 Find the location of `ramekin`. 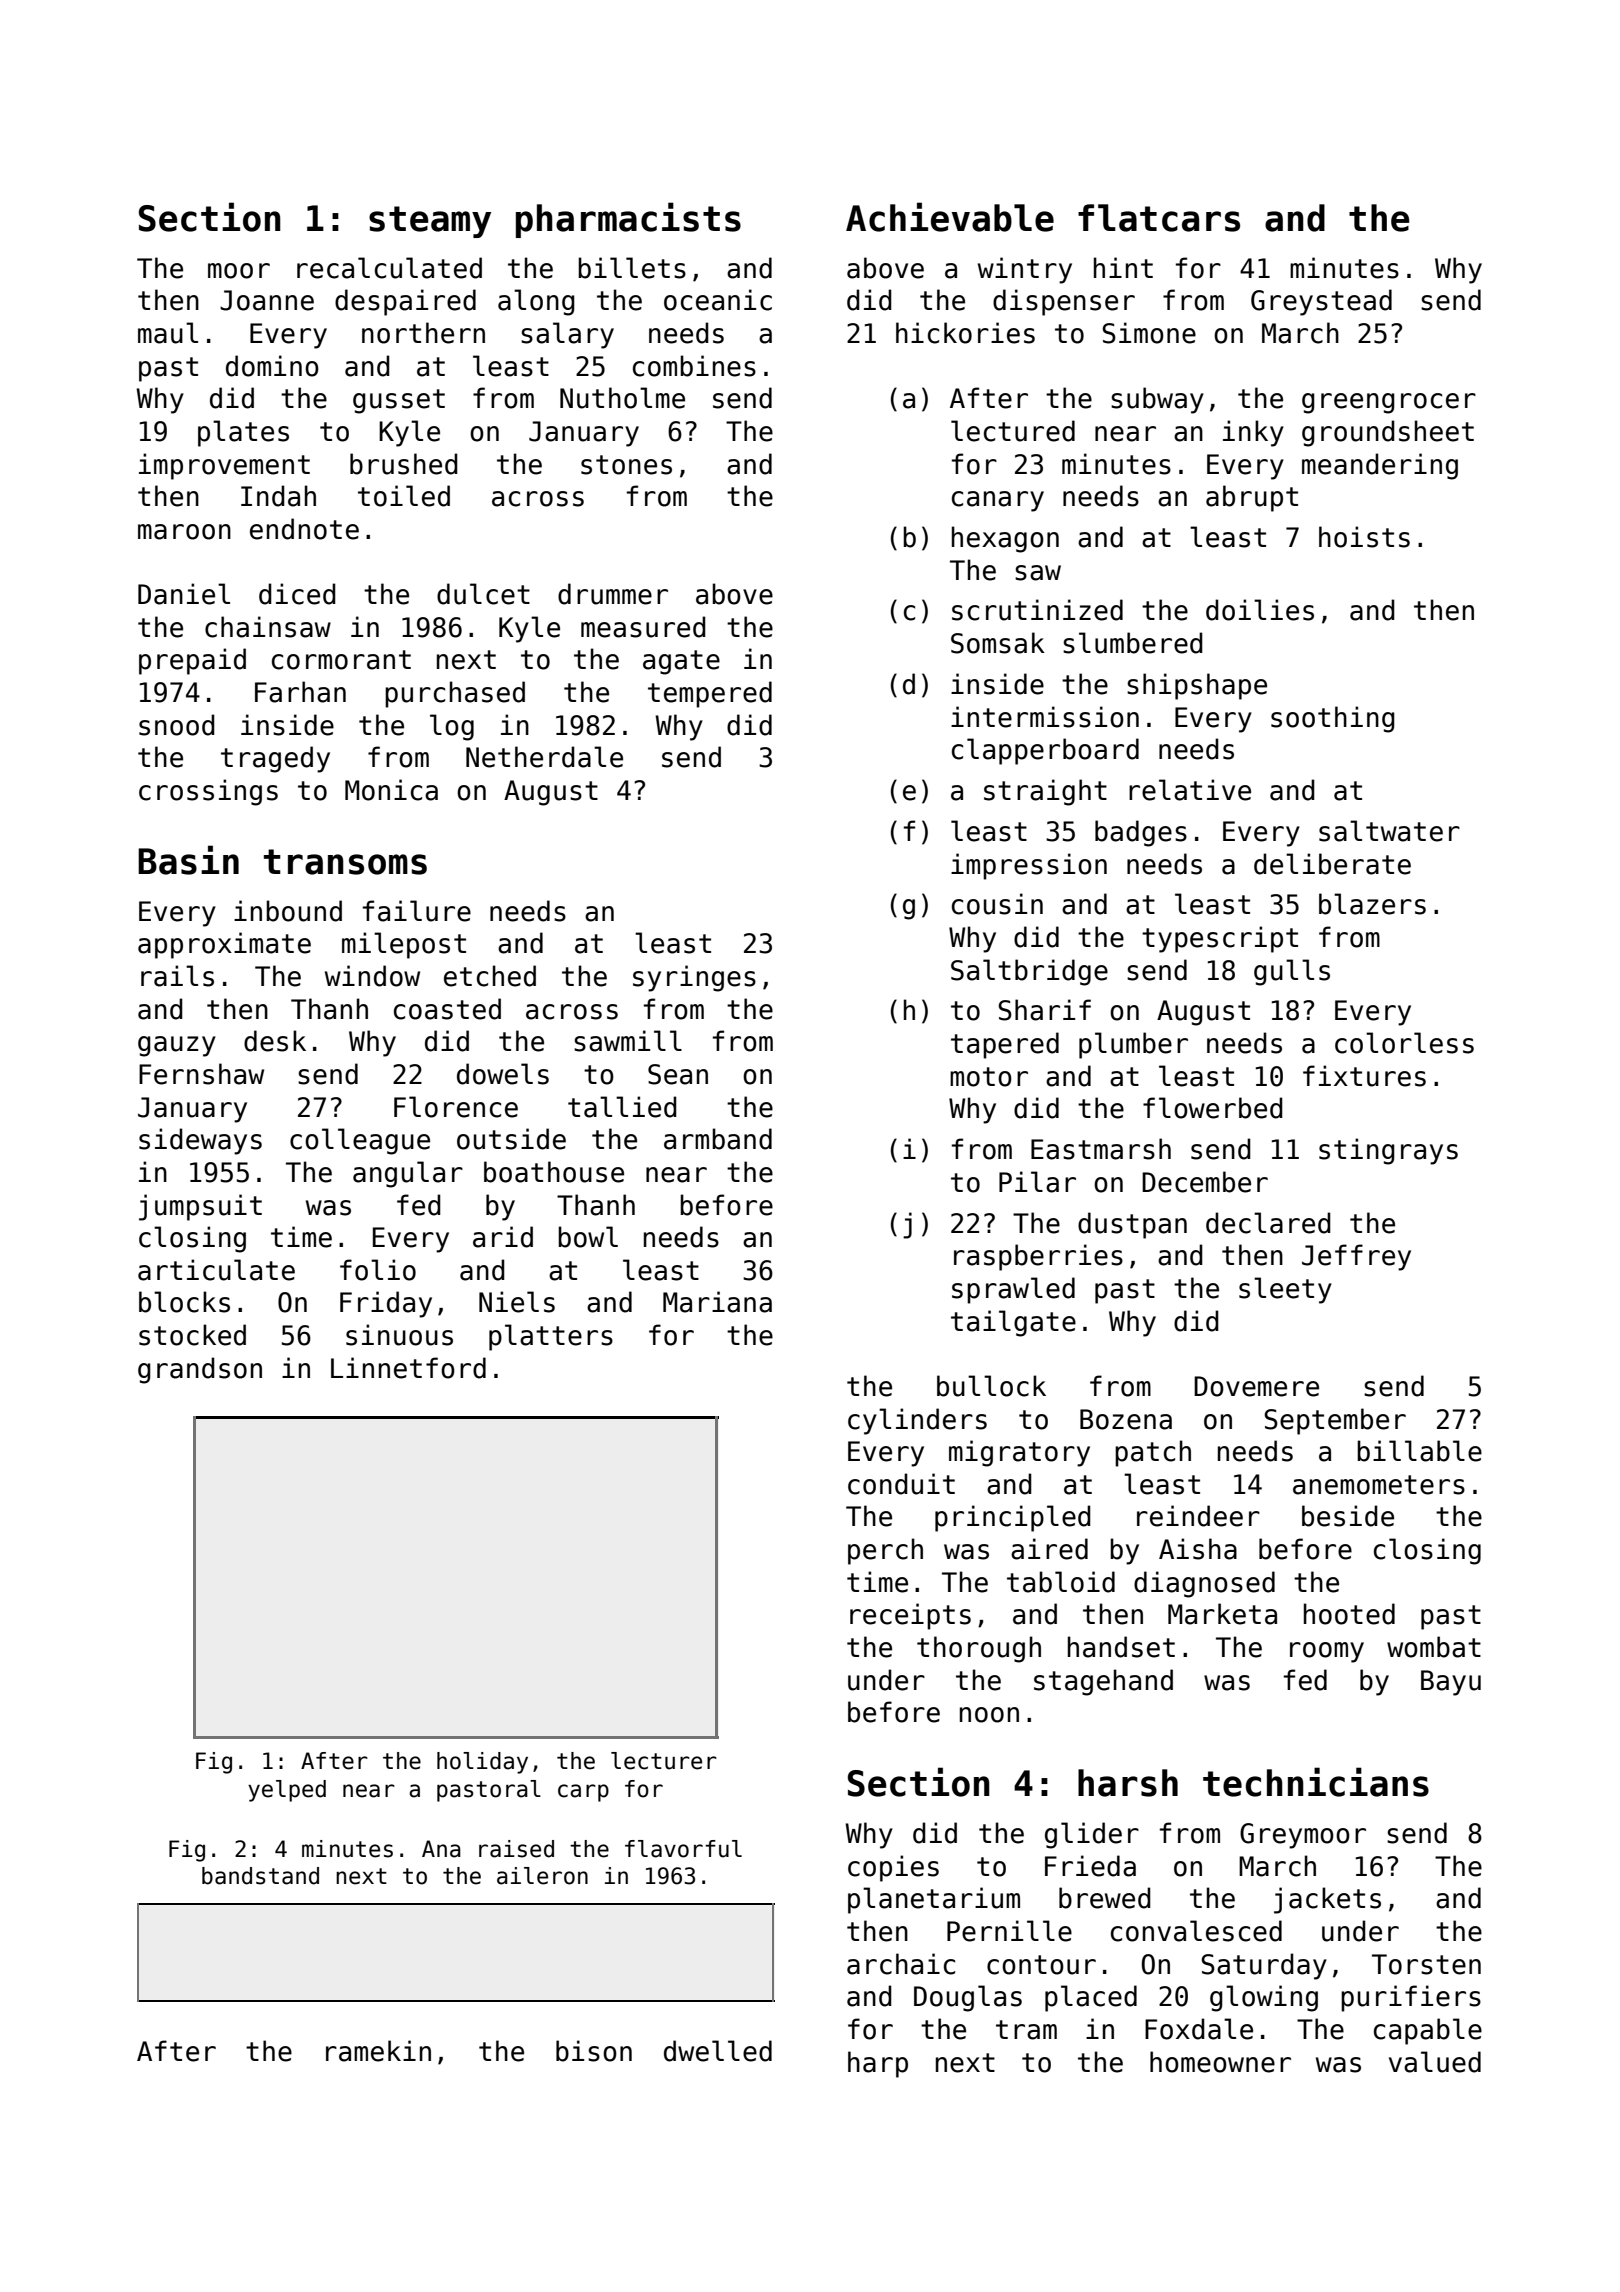

ramekin is located at coordinates (378, 2051).
